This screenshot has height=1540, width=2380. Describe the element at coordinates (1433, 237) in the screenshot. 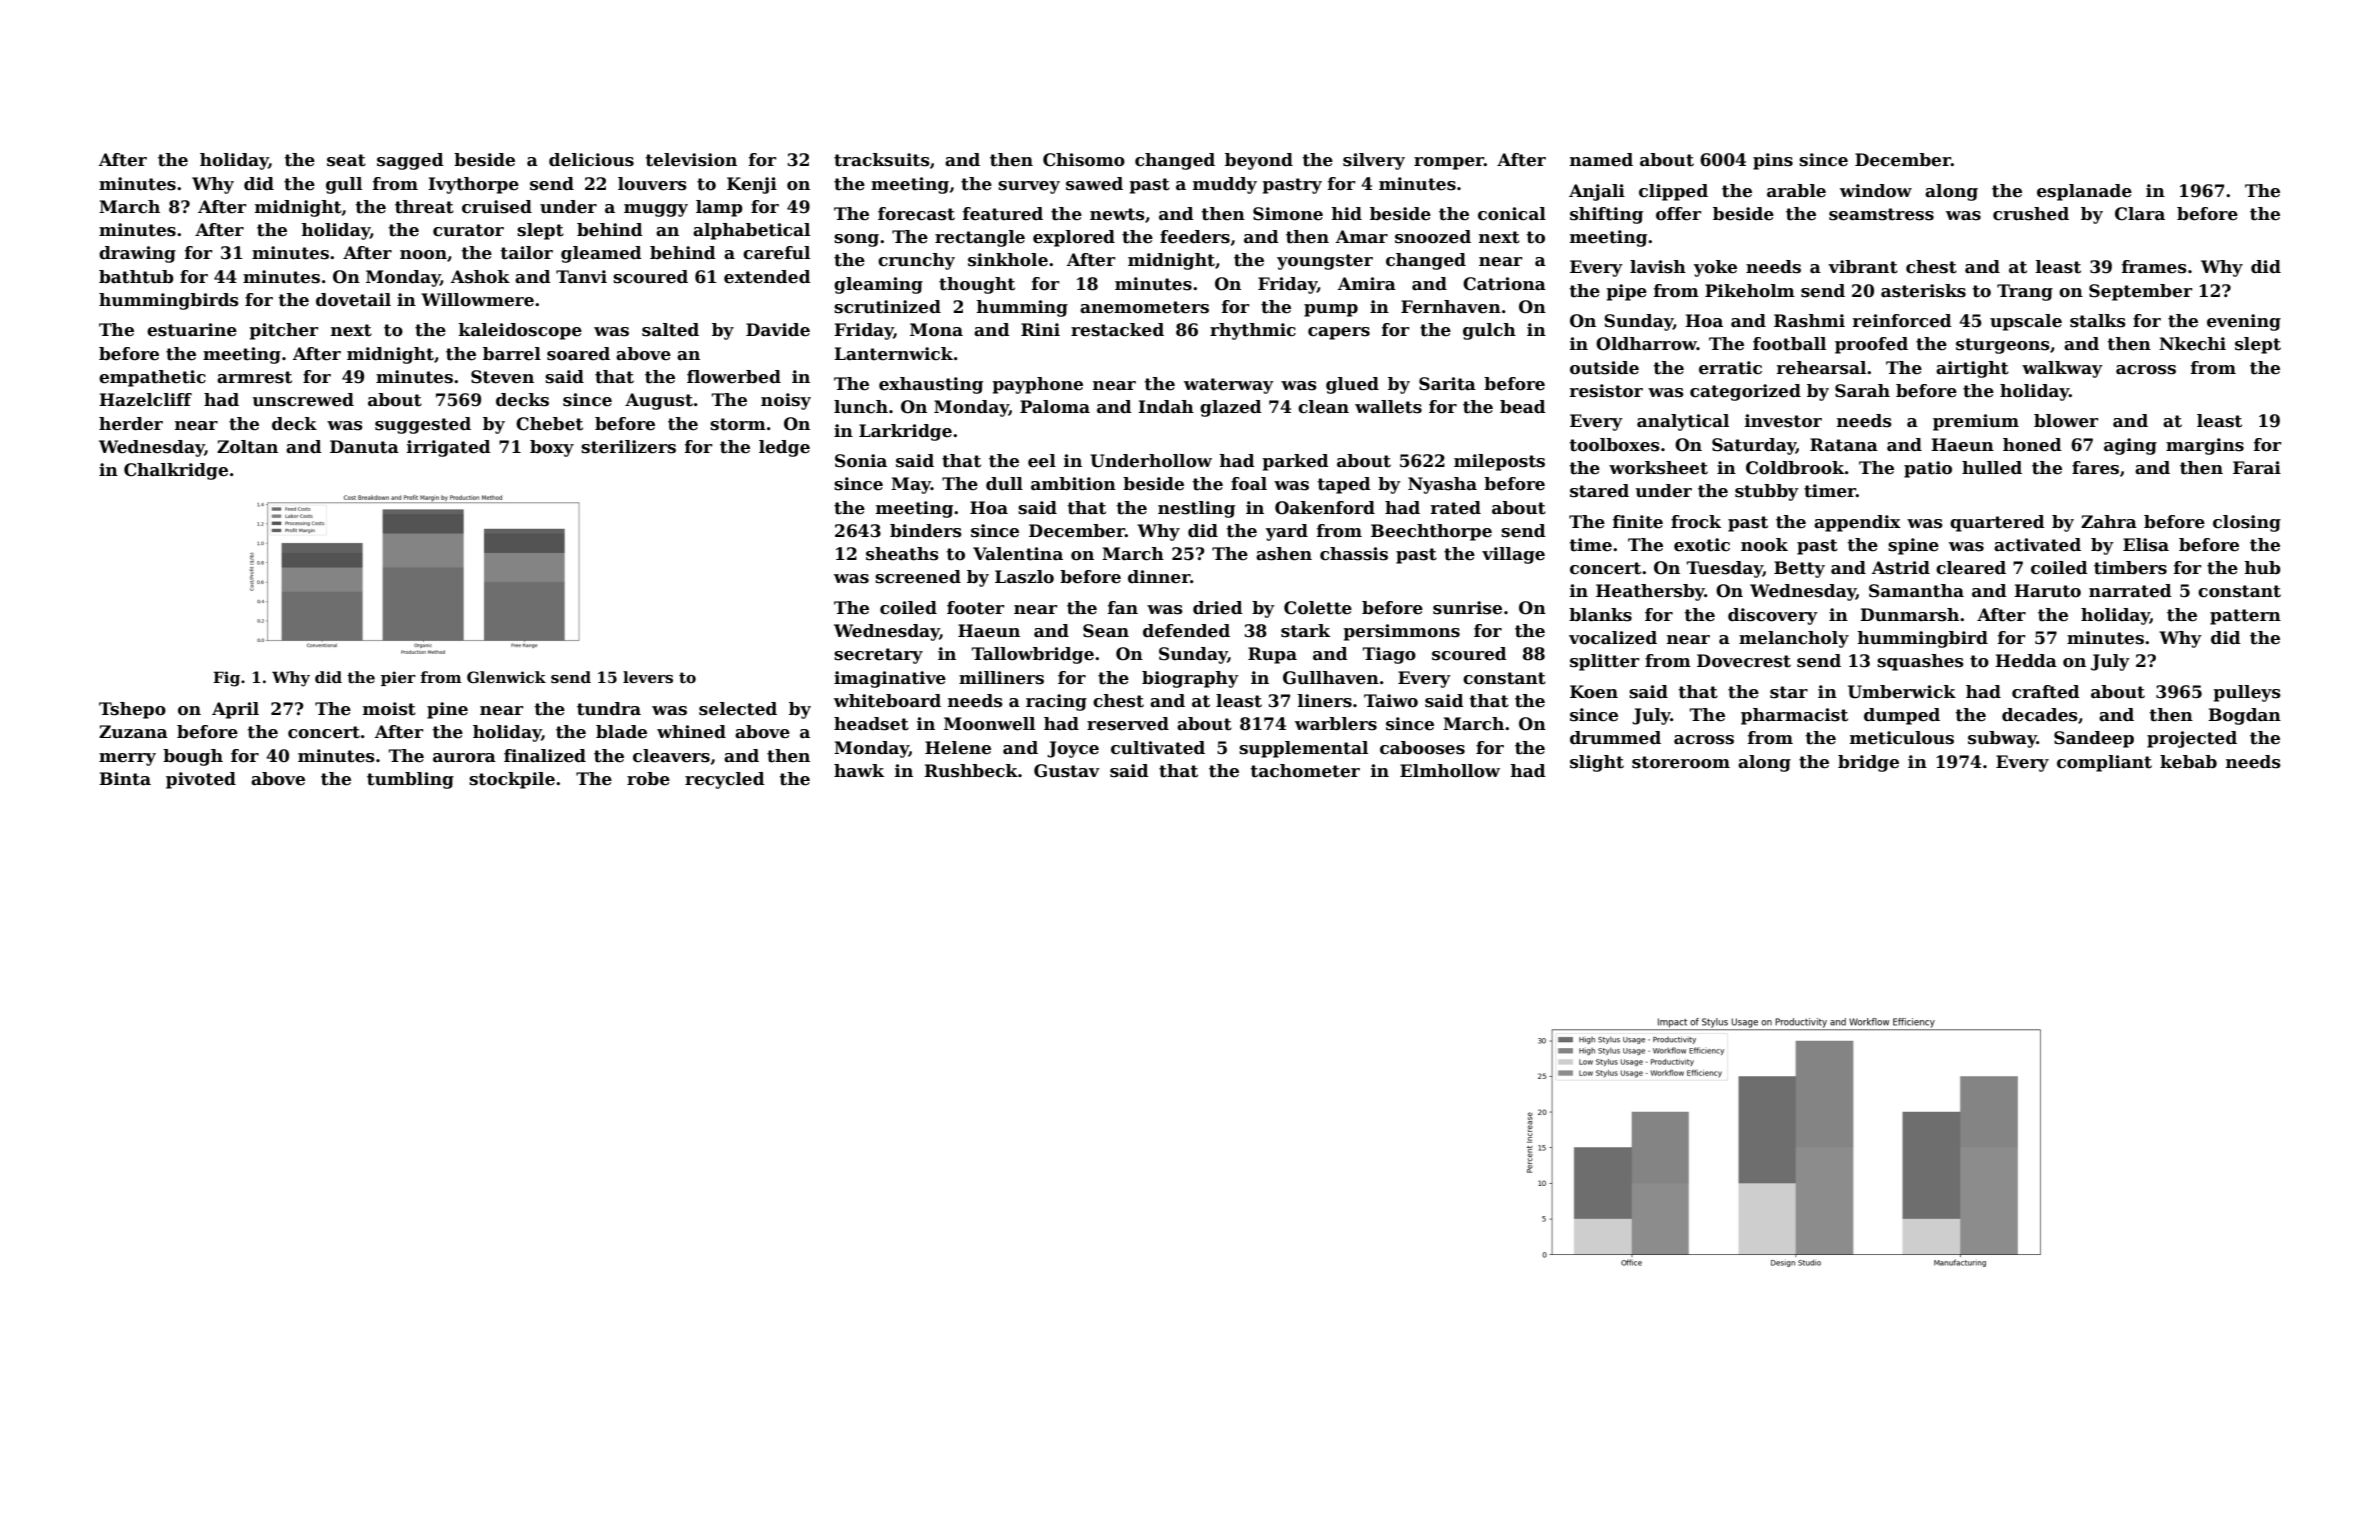

I see `snoozed` at that location.
